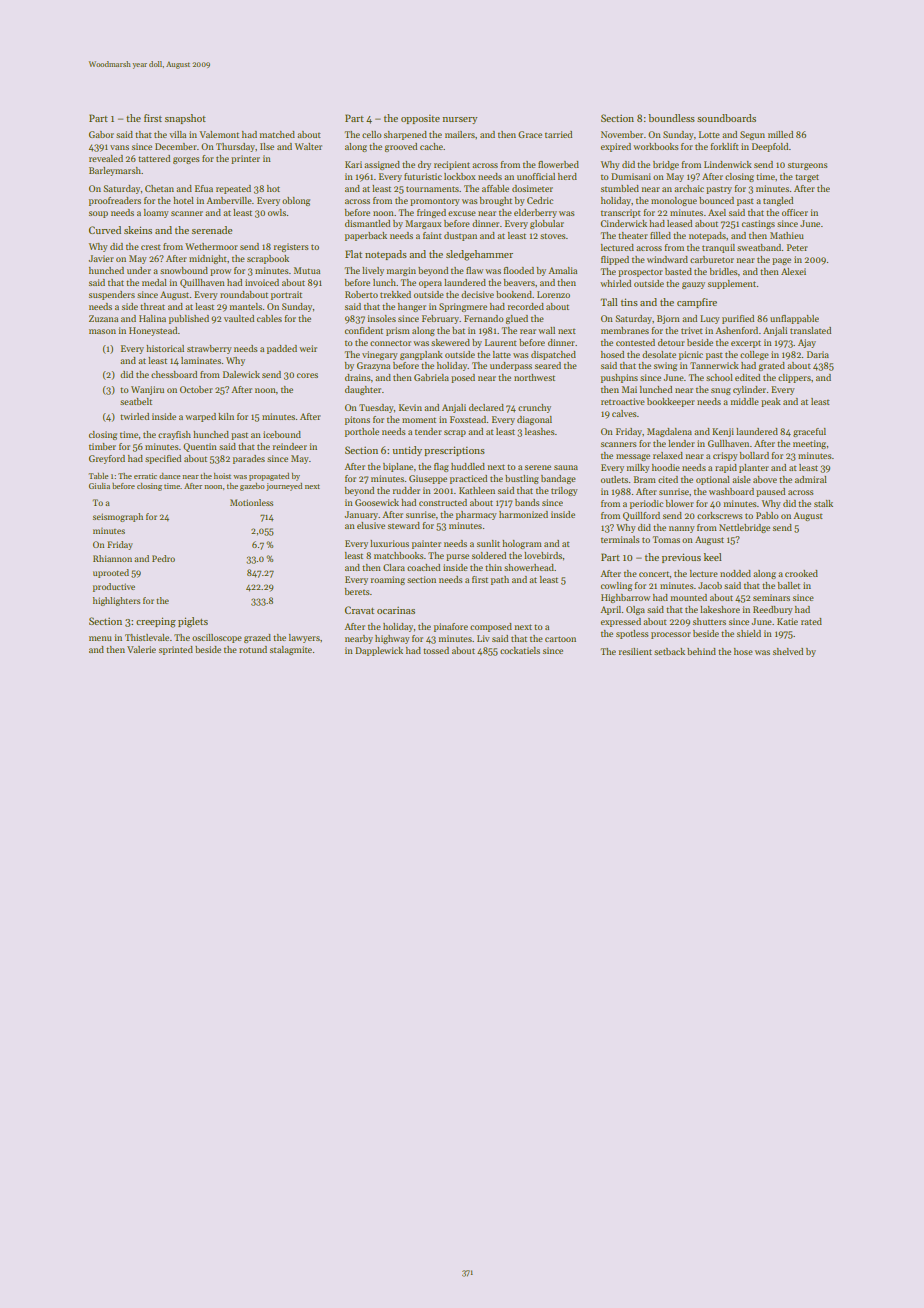 Image resolution: width=924 pixels, height=1308 pixels. Describe the element at coordinates (502, 354) in the image. I see `latte` at that location.
